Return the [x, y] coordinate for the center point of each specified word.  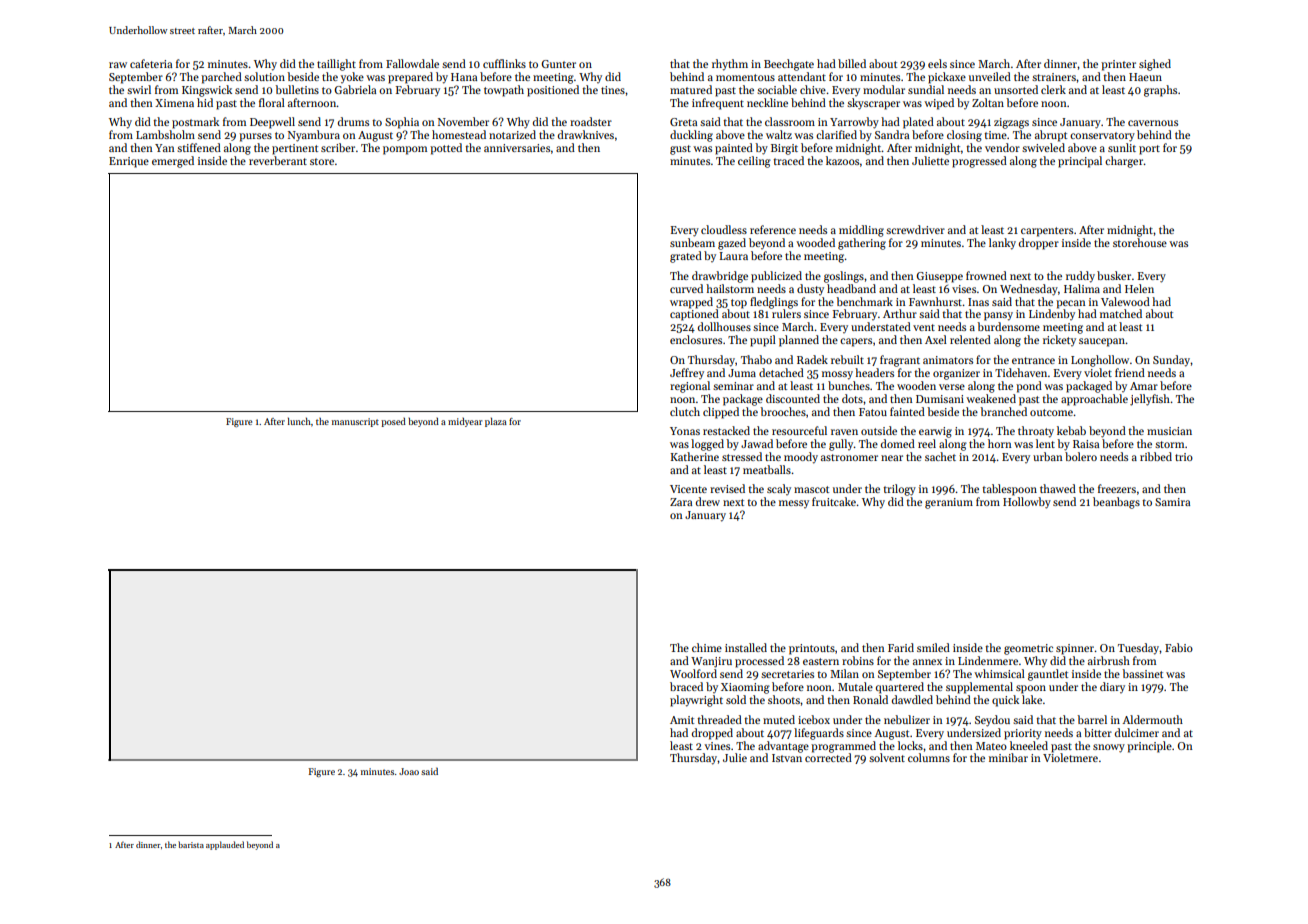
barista [191, 844]
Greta [683, 122]
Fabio [1179, 647]
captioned [694, 315]
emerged [173, 162]
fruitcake [834, 501]
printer [1118, 65]
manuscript [355, 422]
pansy [998, 316]
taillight [336, 65]
